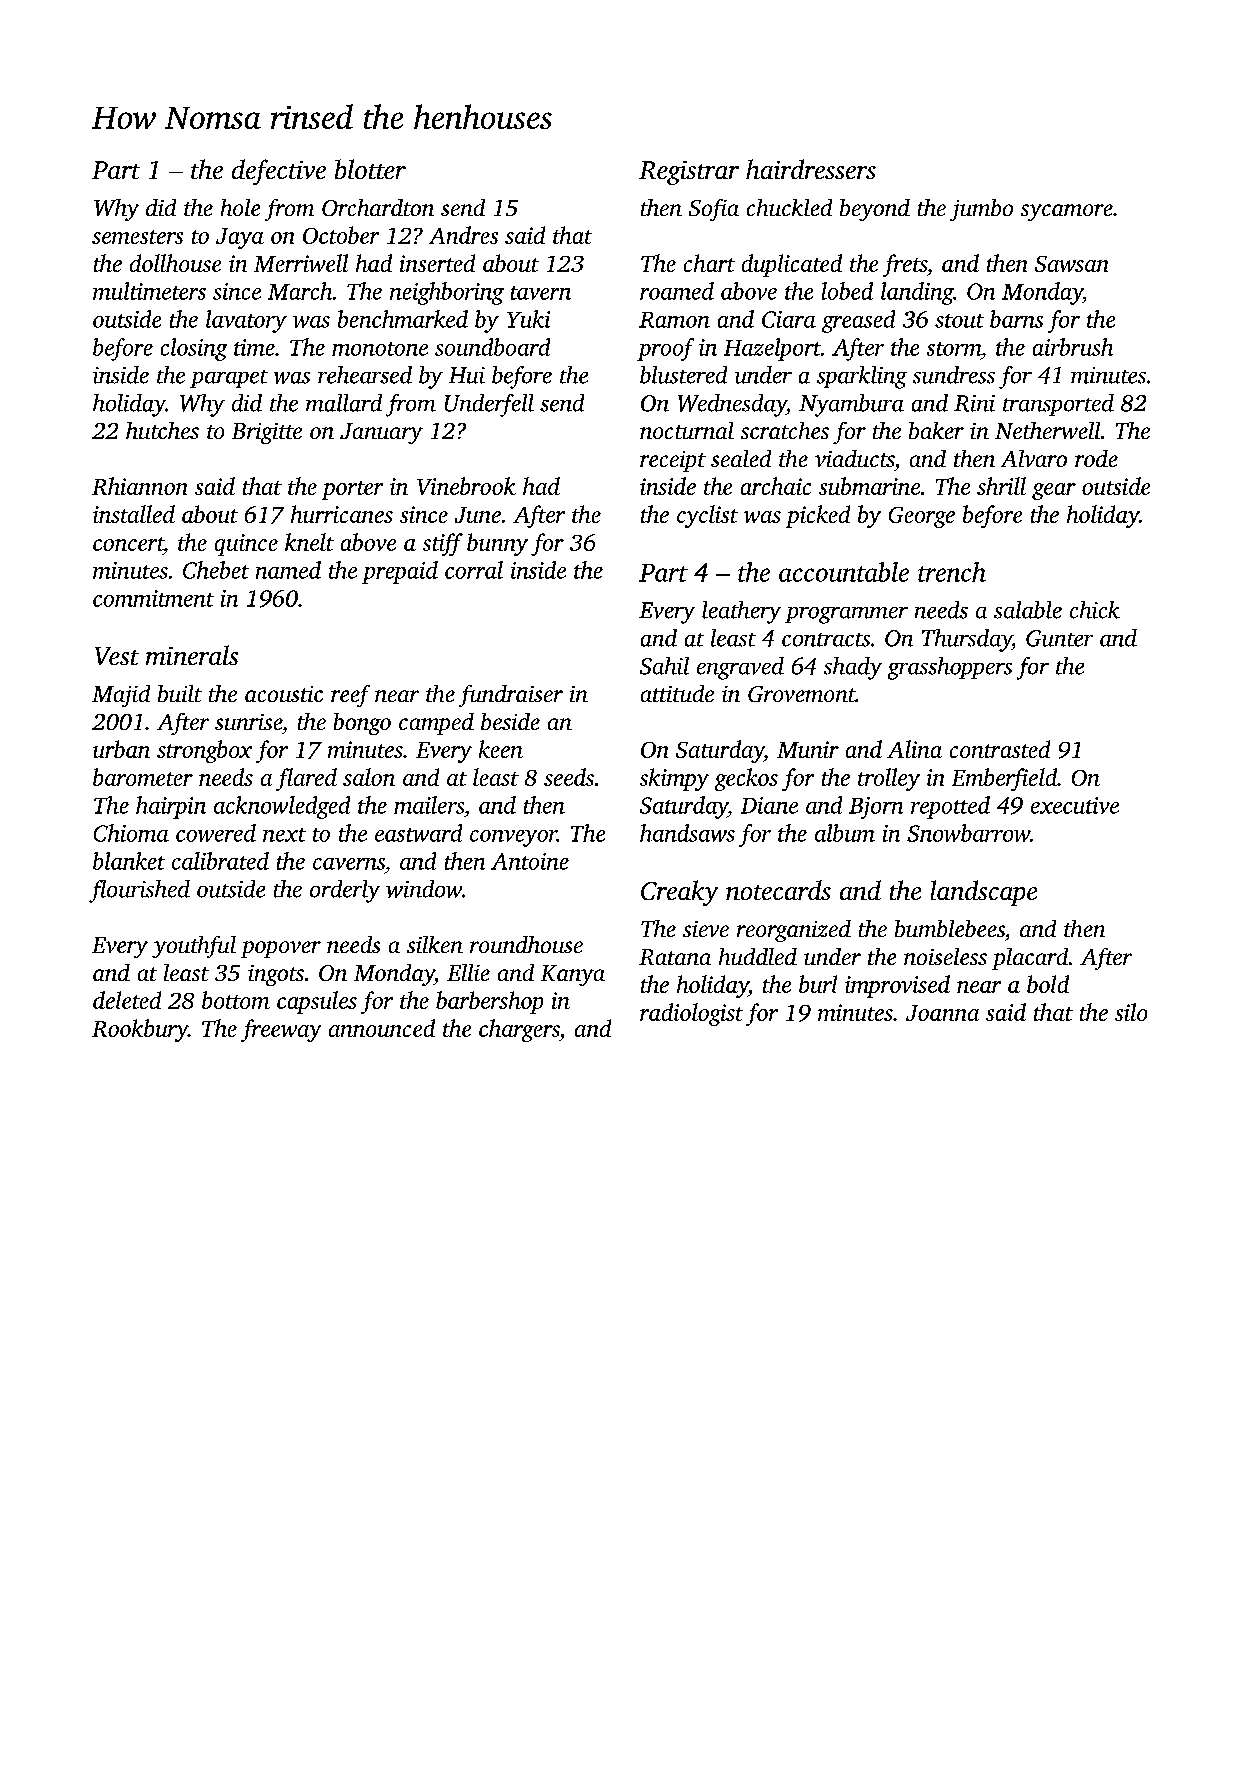  What do you see at coordinates (1058, 405) in the document?
I see `transported` at bounding box center [1058, 405].
